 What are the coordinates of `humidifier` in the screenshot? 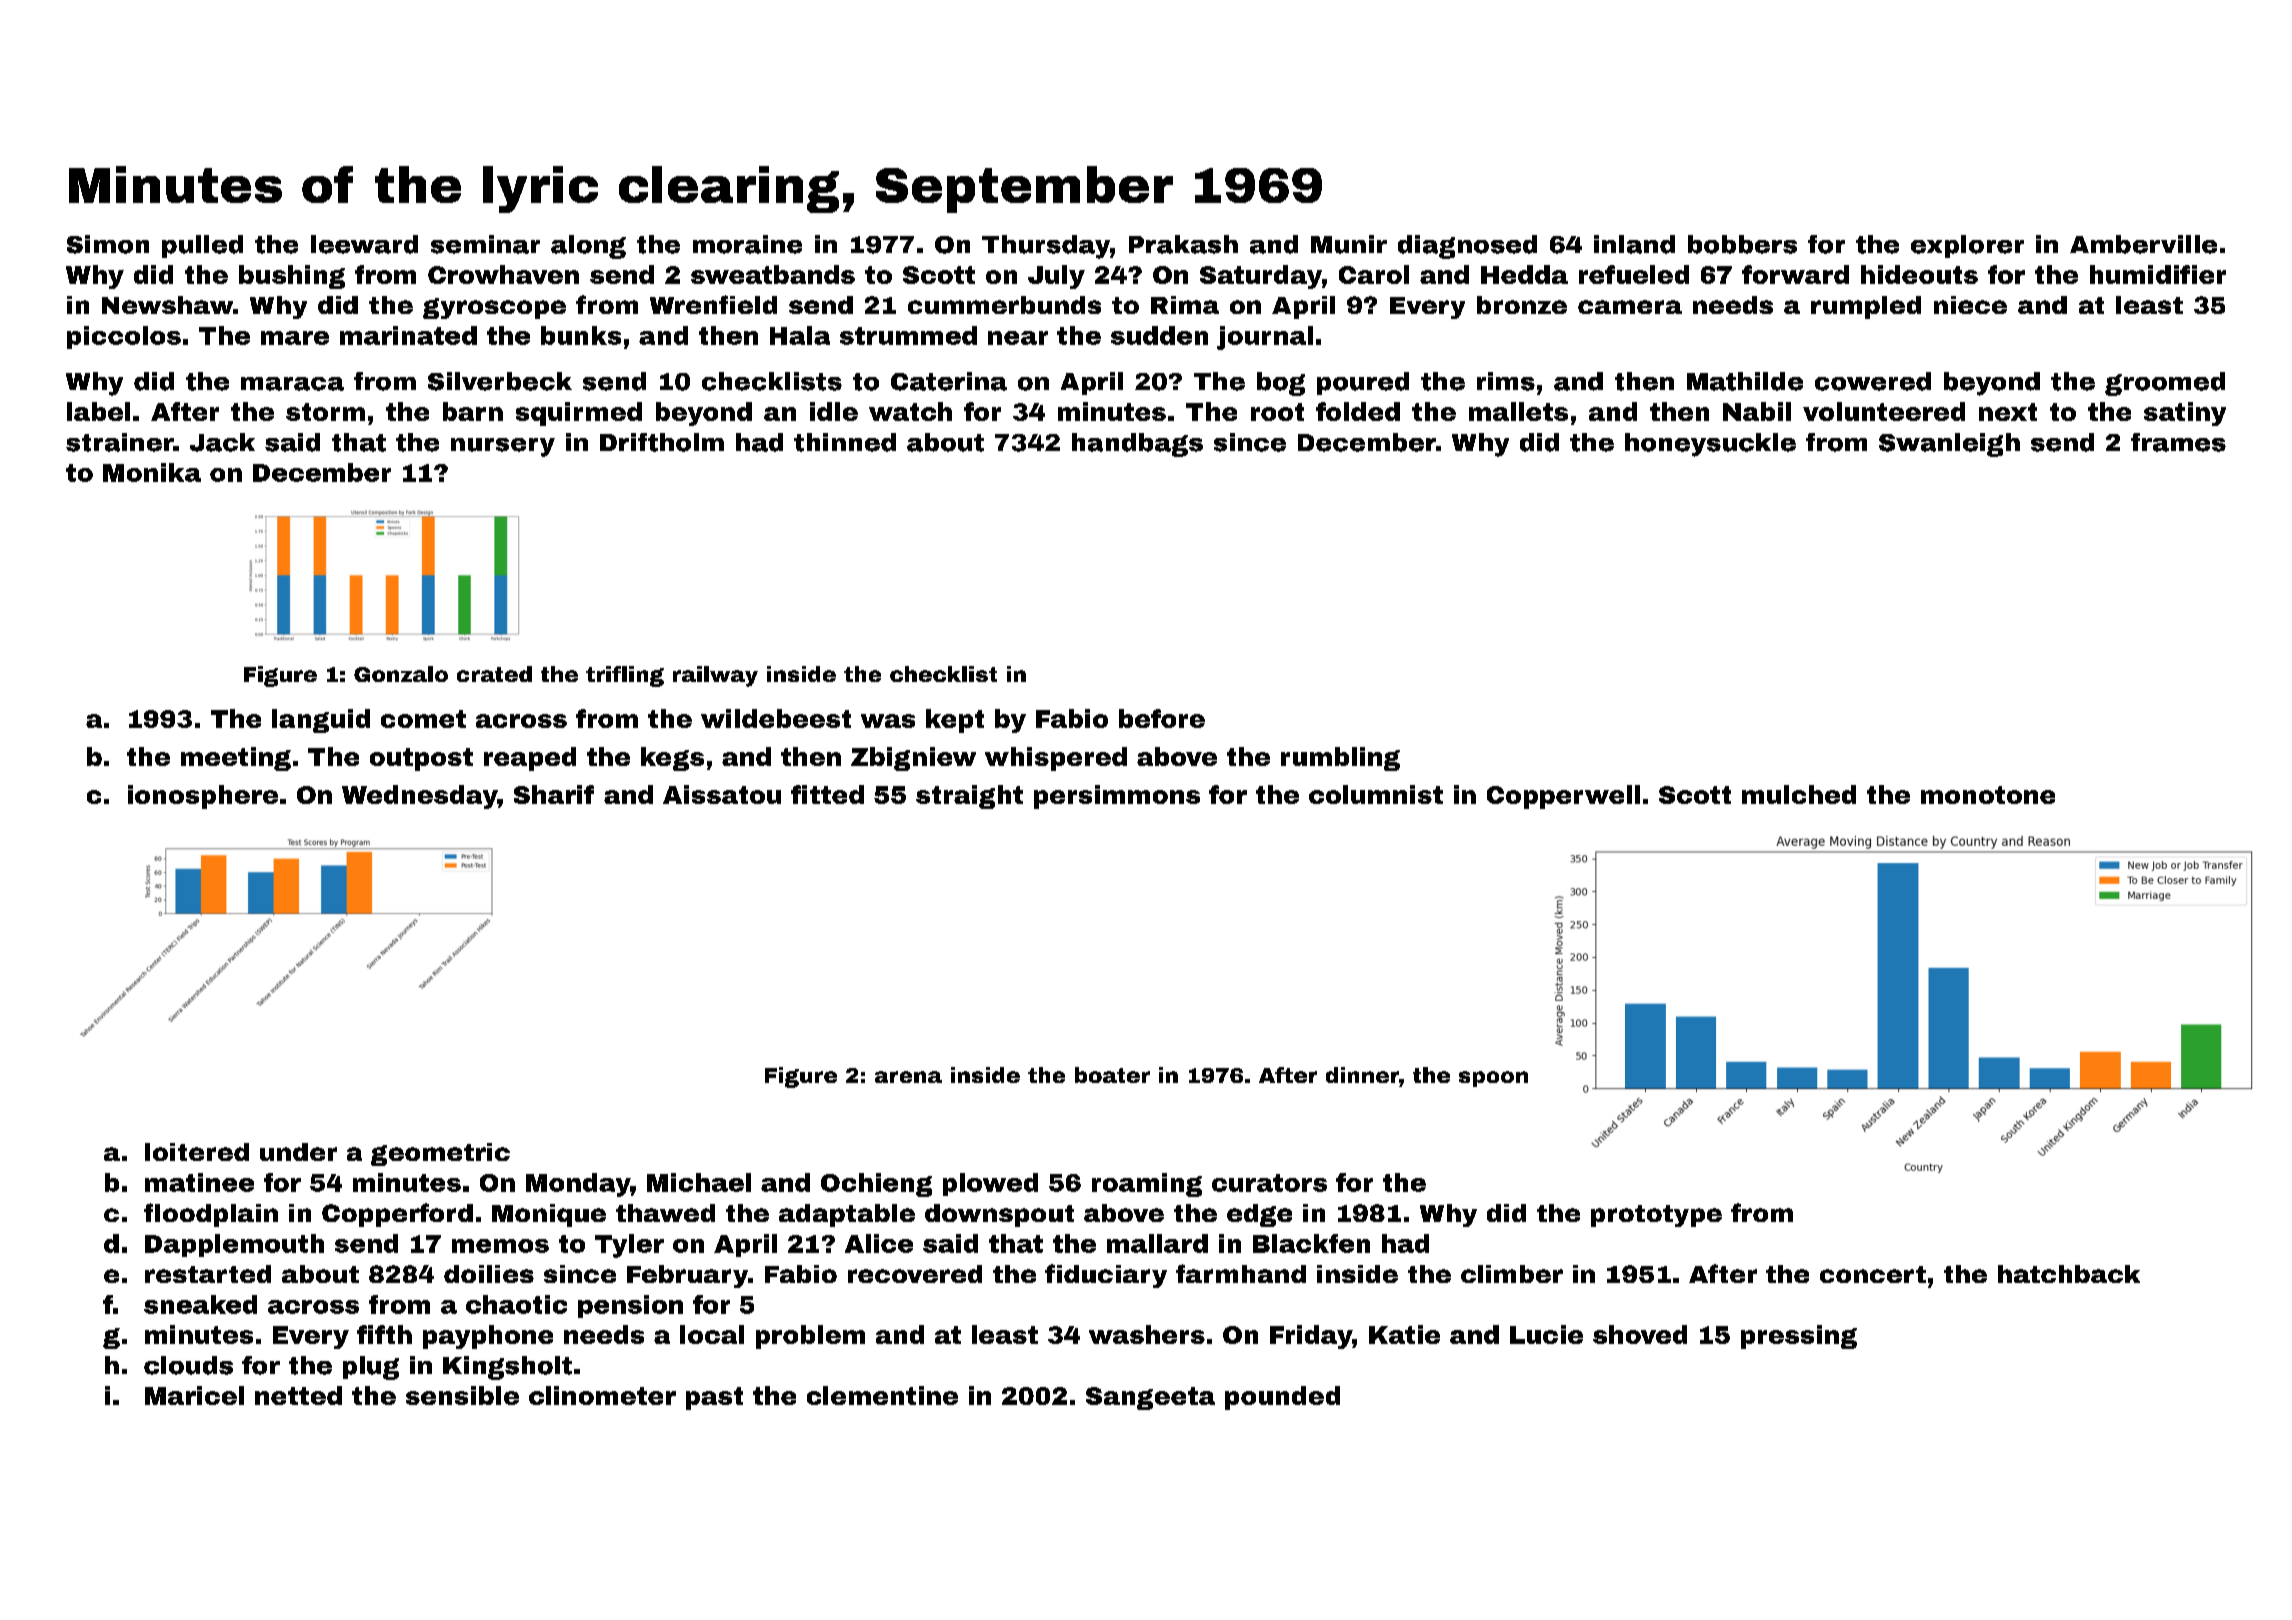 It's located at (2158, 274).
